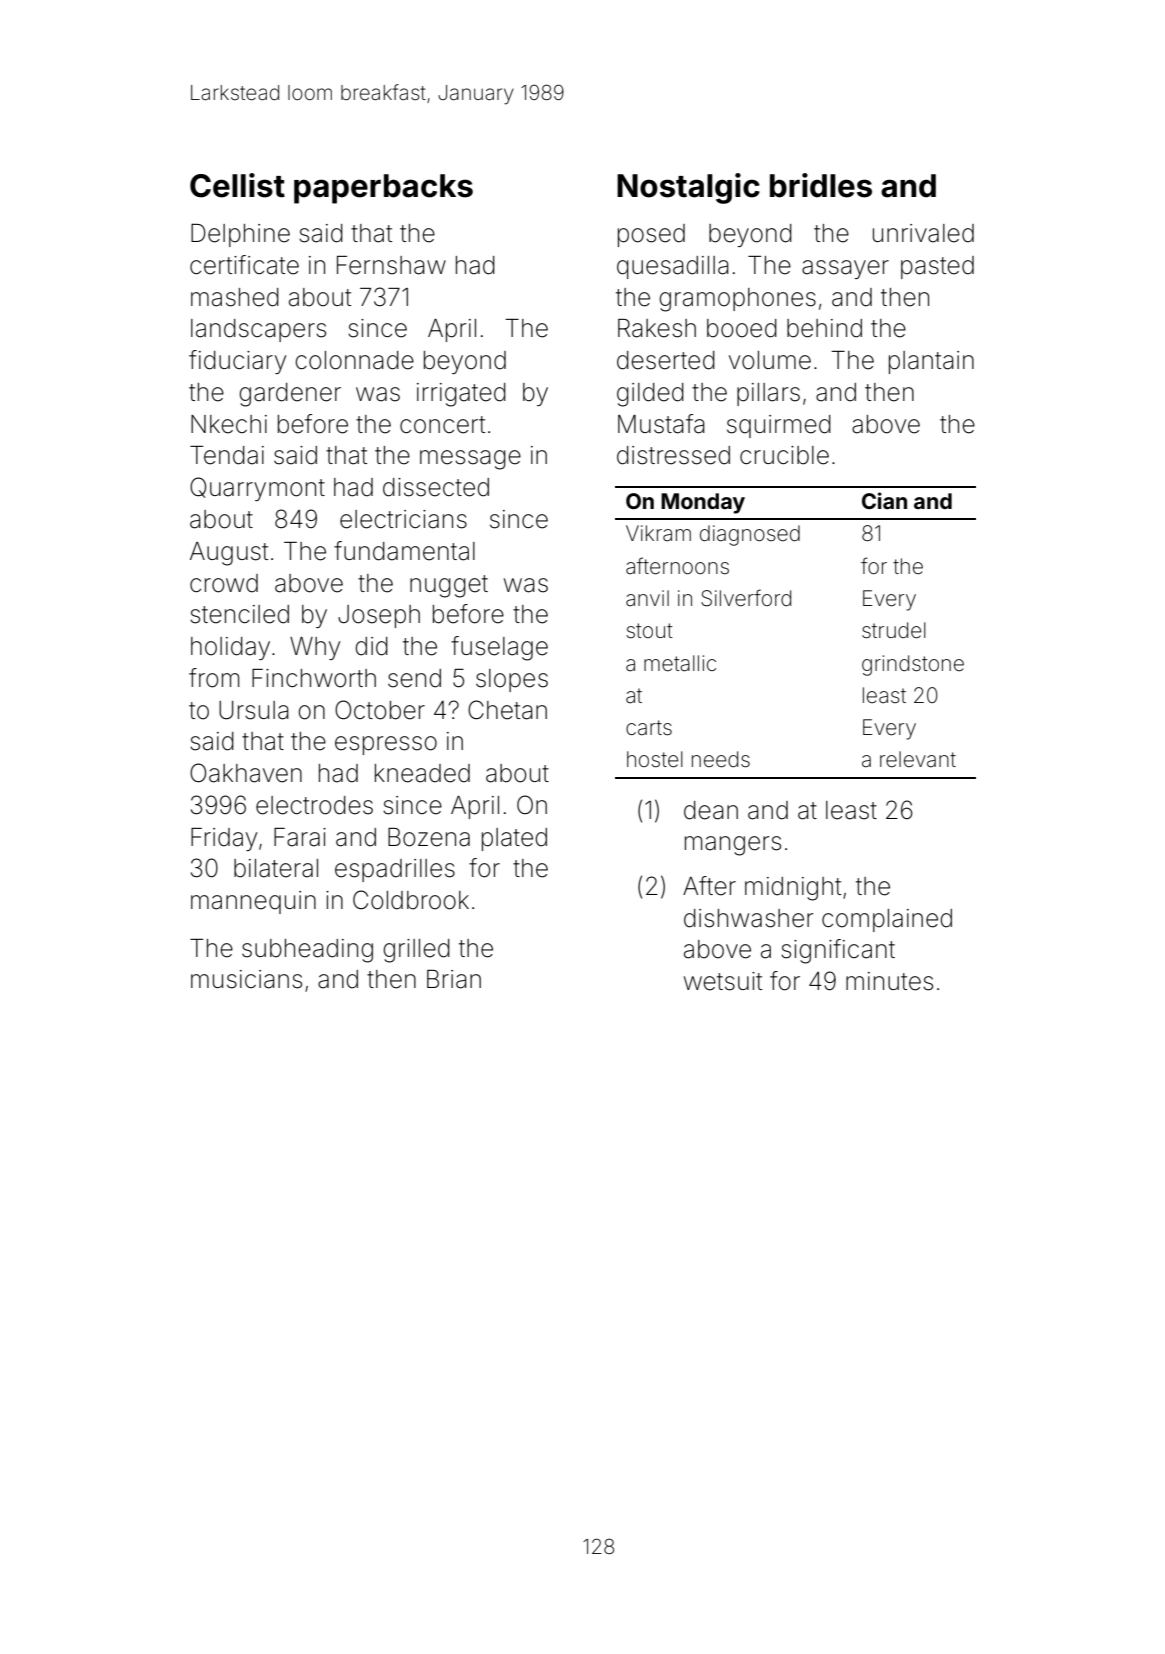 The image size is (1165, 1654). Describe the element at coordinates (673, 267) in the screenshot. I see `quesadilla` at that location.
